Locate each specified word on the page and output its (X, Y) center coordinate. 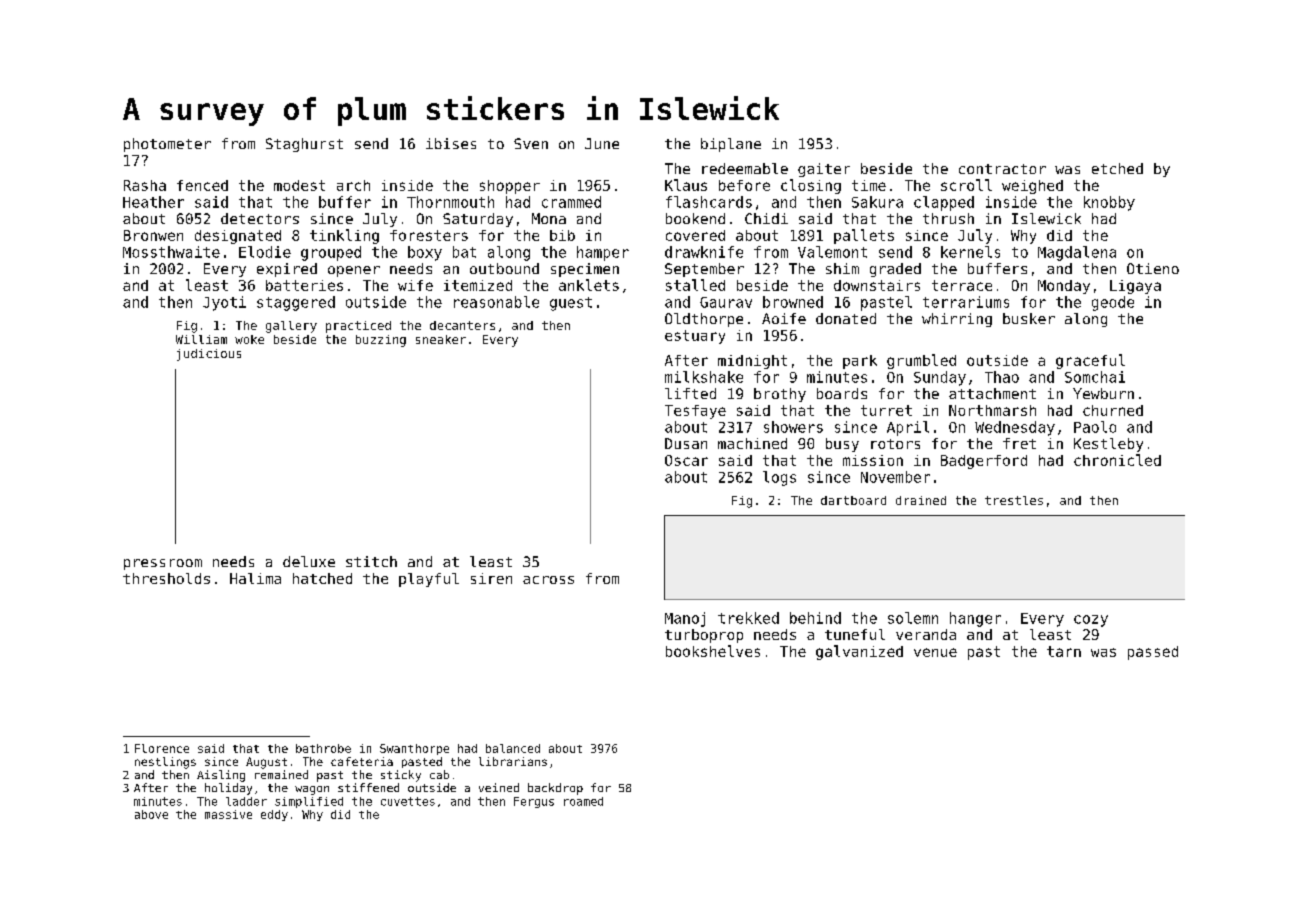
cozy (1091, 621)
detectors (260, 218)
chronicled (1117, 460)
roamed (583, 801)
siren (491, 578)
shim (842, 268)
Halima (255, 578)
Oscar (686, 460)
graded (895, 270)
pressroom (163, 564)
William (201, 339)
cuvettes (408, 801)
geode (1113, 303)
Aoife (784, 318)
